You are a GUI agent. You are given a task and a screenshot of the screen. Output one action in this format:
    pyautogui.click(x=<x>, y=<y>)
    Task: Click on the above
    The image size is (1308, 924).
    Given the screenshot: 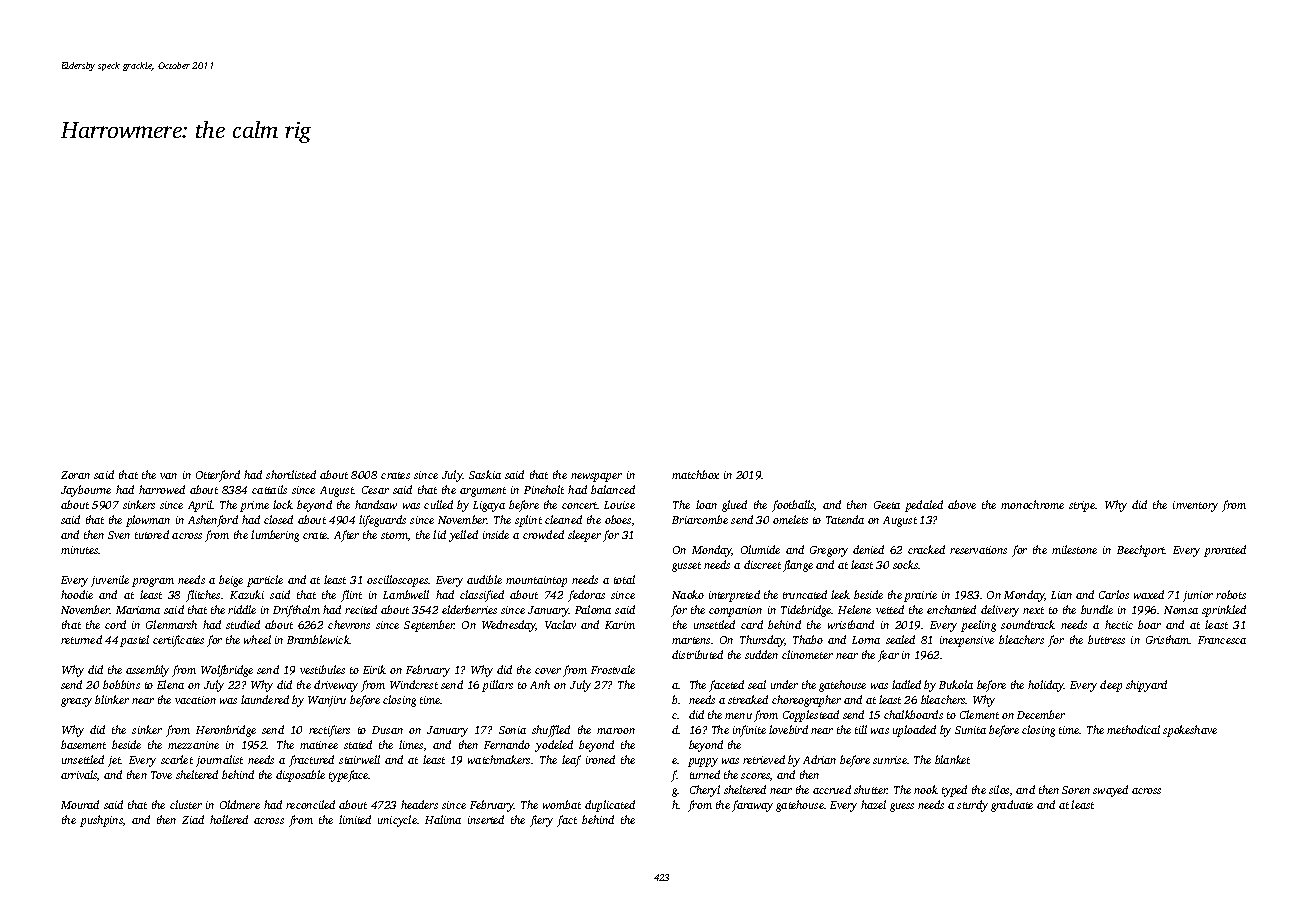 What is the action you would take?
    pyautogui.click(x=962, y=504)
